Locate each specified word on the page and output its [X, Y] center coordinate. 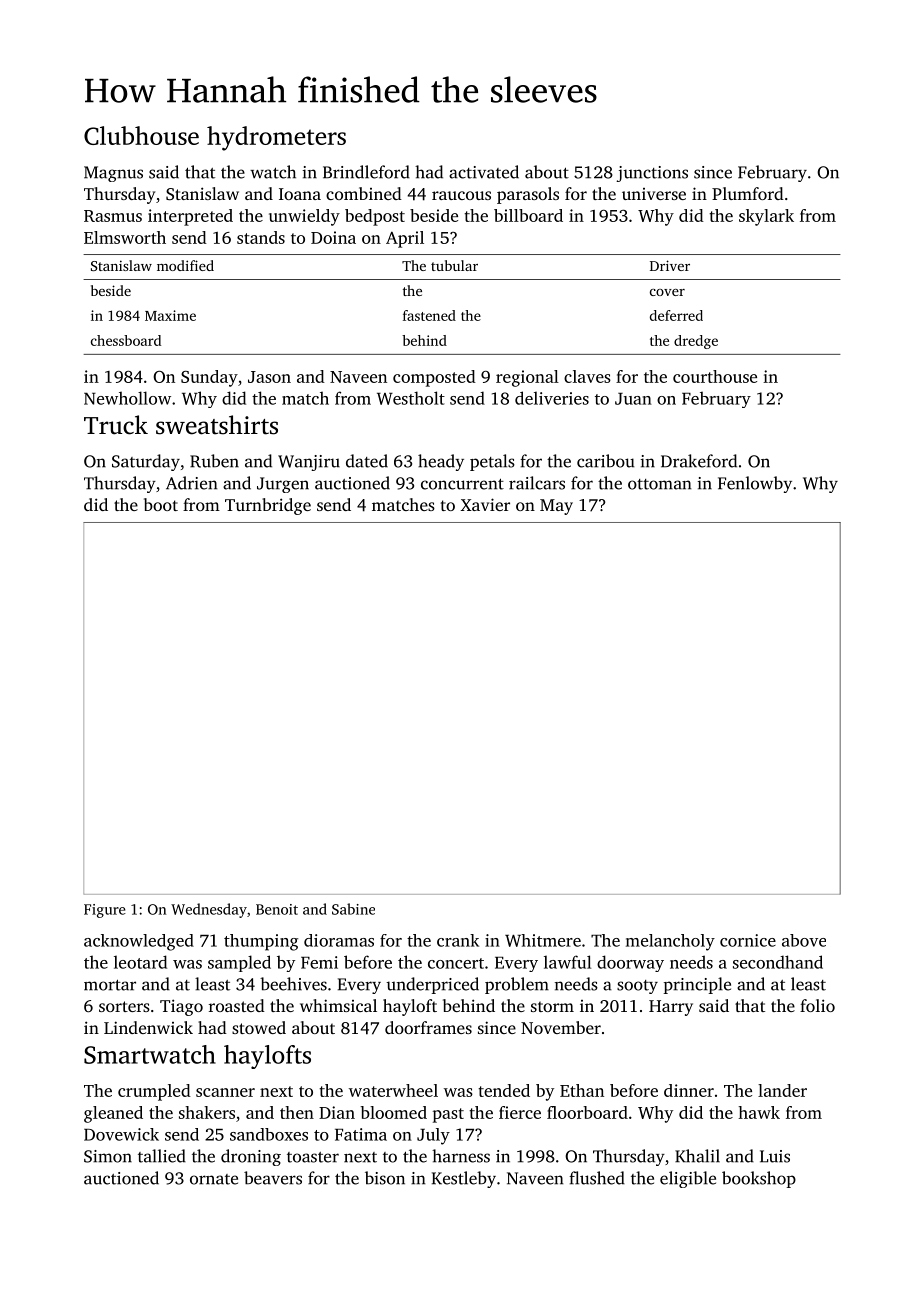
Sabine [353, 909]
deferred [676, 315]
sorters [124, 1006]
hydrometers [276, 138]
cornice [748, 940]
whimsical [338, 1005]
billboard [528, 215]
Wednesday [209, 910]
